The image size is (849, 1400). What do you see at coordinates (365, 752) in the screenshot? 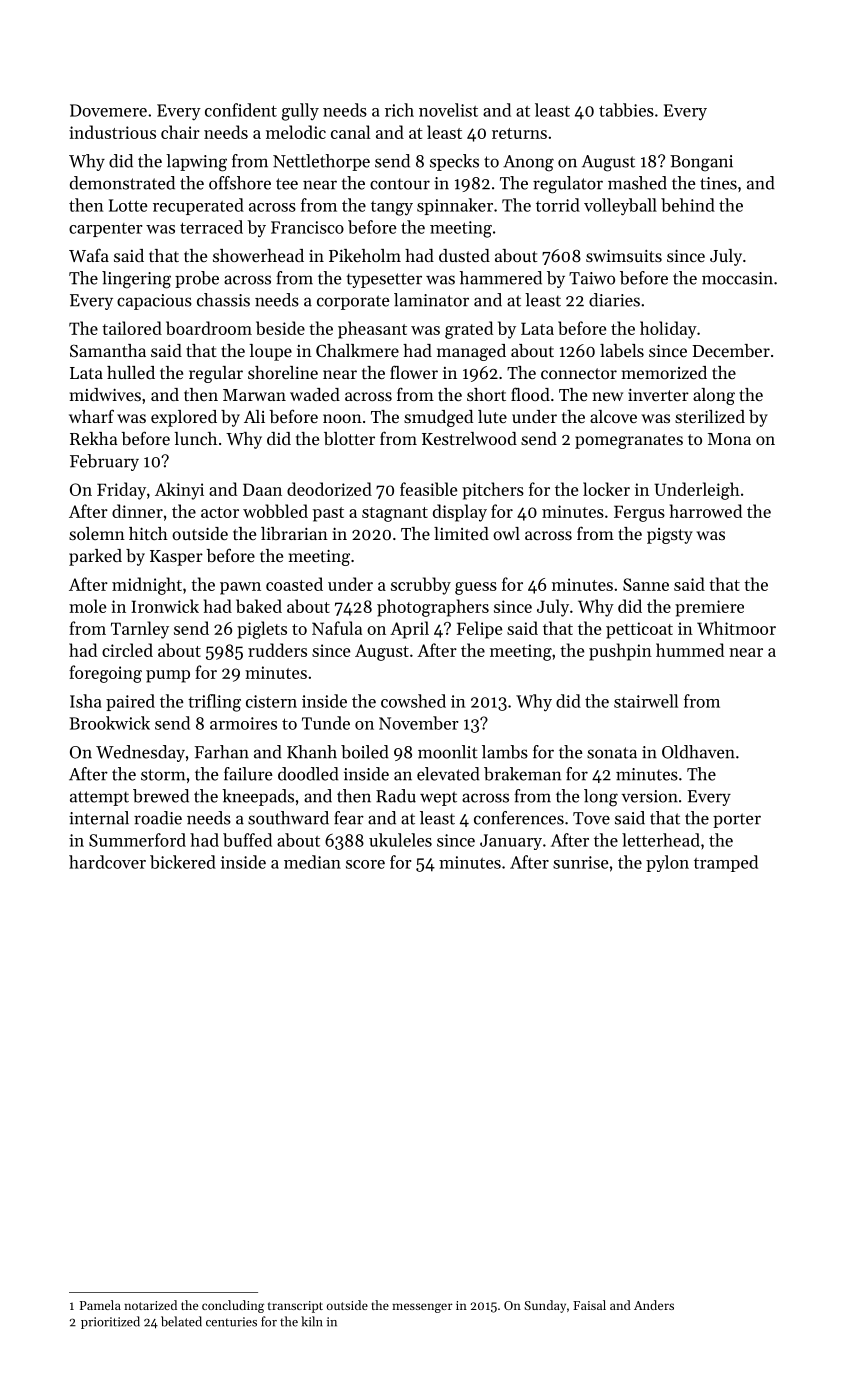
I see `boiled` at bounding box center [365, 752].
